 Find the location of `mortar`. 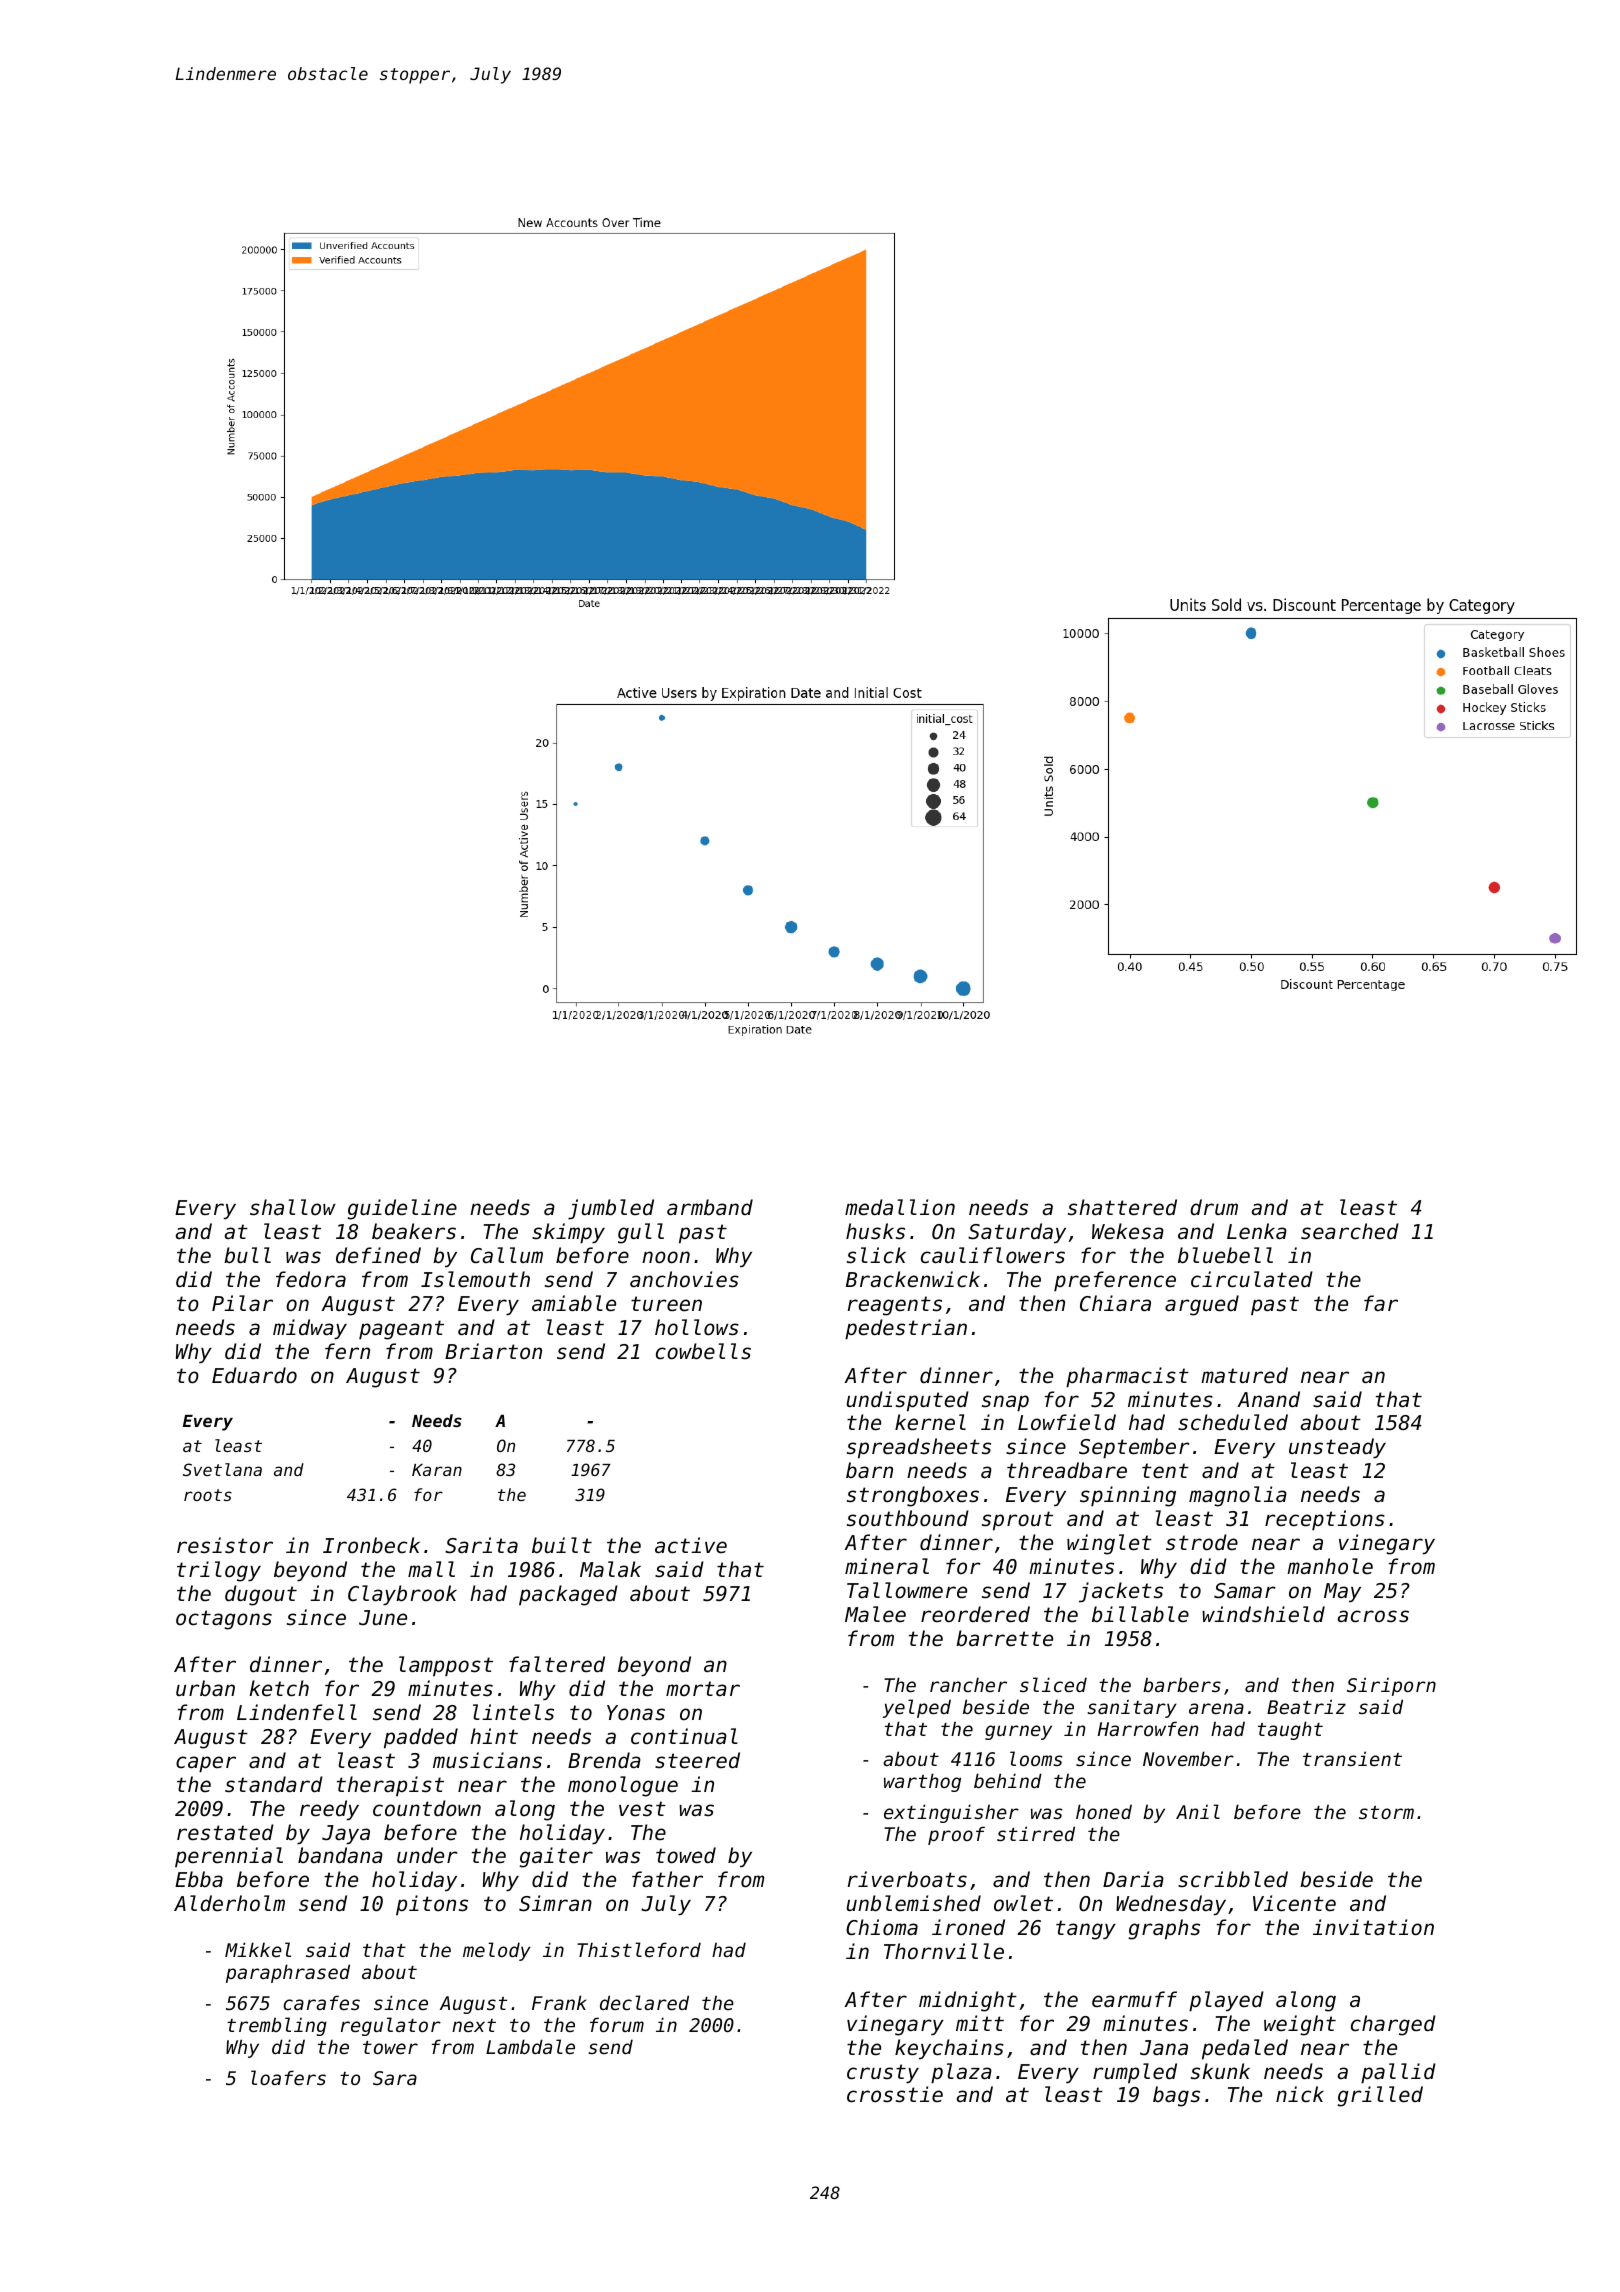

mortar is located at coordinates (703, 1689).
